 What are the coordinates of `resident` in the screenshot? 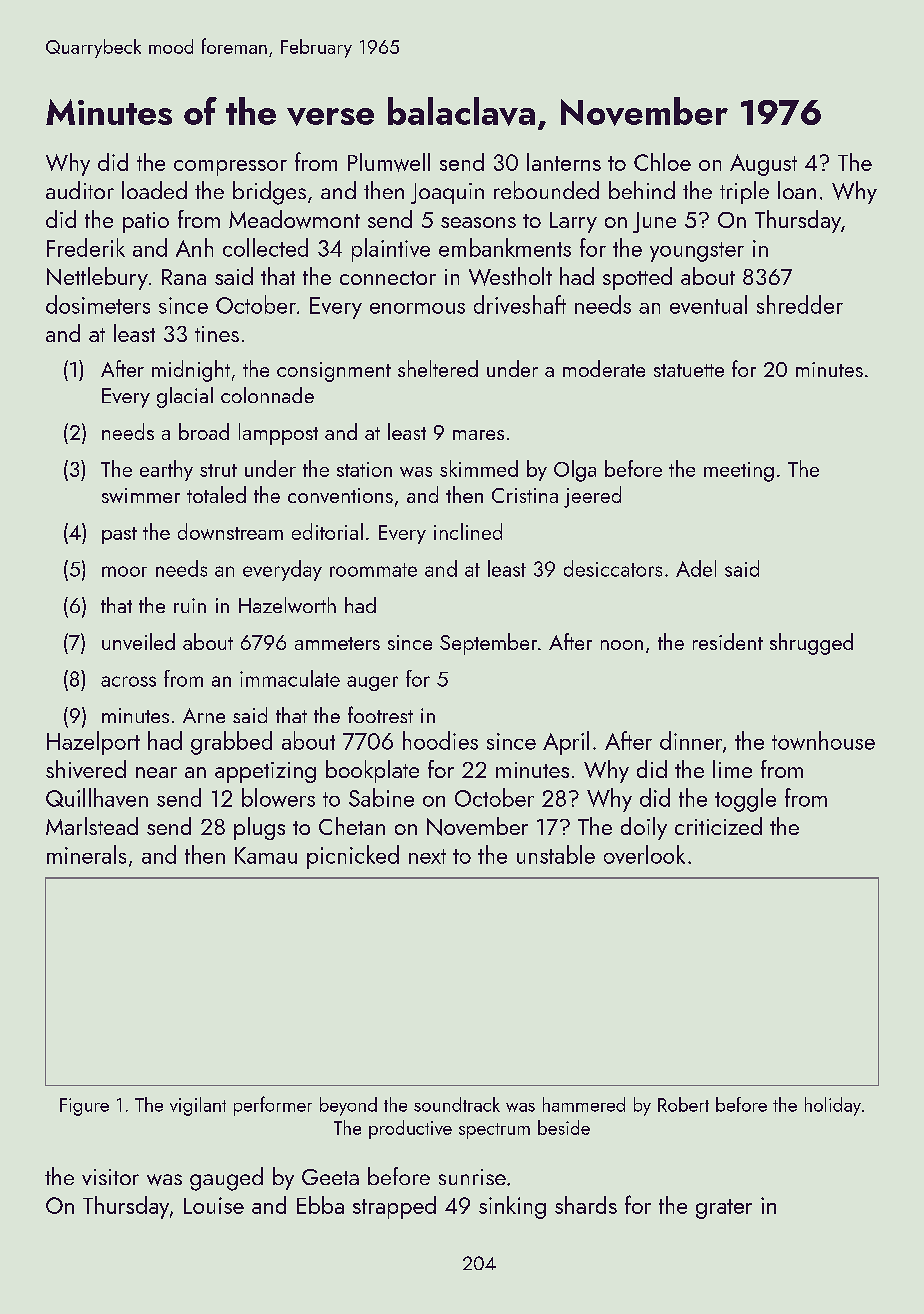 It's located at (728, 641).
